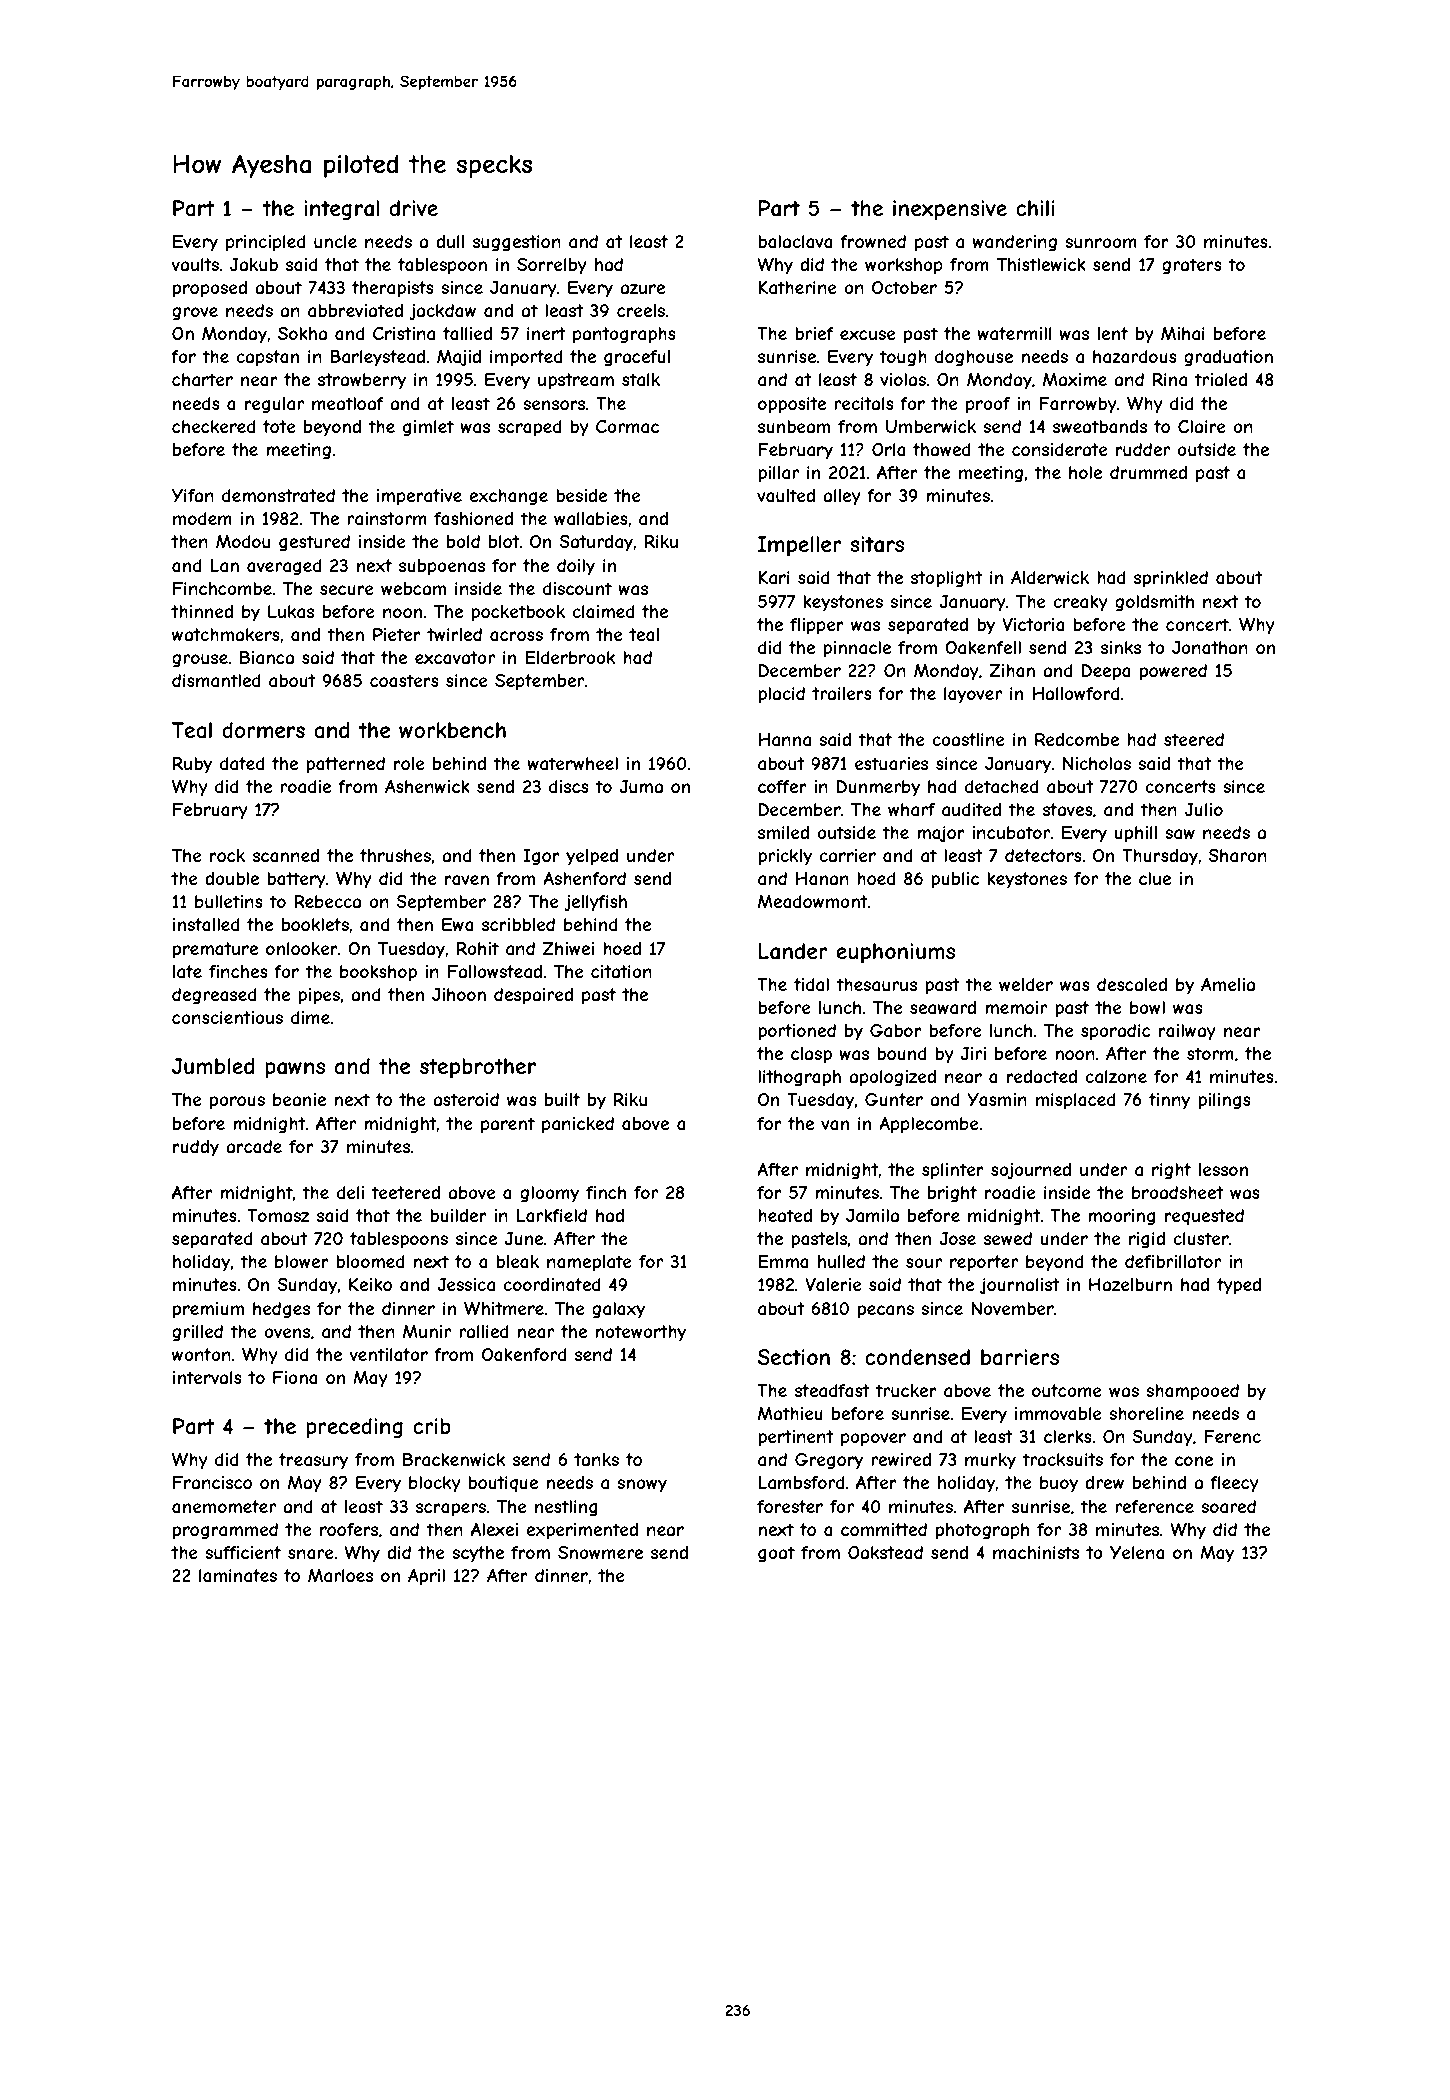 This screenshot has height=2100, width=1450. What do you see at coordinates (1137, 1552) in the screenshot?
I see `Yelena` at bounding box center [1137, 1552].
